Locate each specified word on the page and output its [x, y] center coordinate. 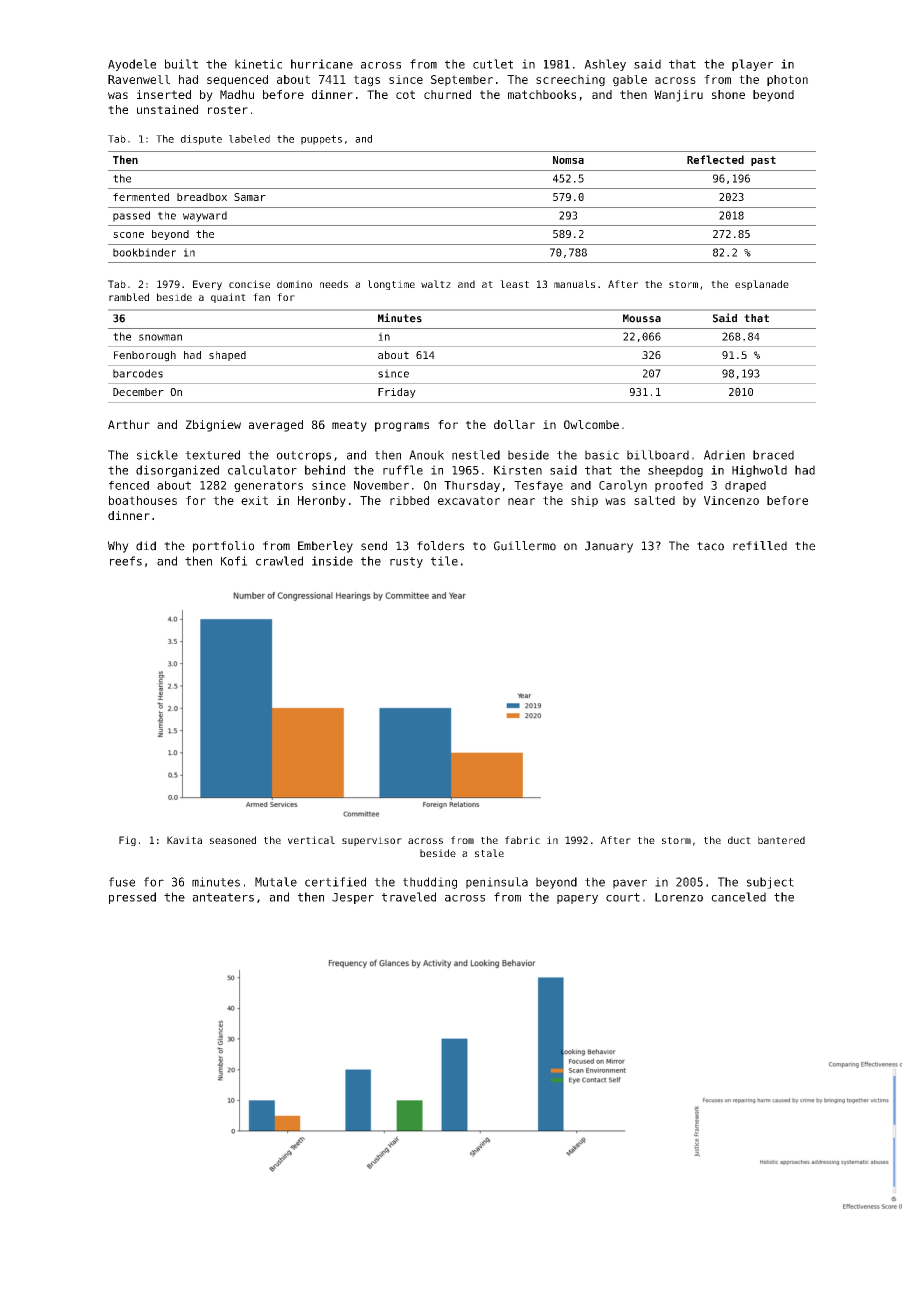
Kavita [184, 840]
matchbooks [542, 94]
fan [261, 297]
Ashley [605, 65]
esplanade [762, 285]
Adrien [724, 455]
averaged [276, 426]
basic [602, 455]
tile [444, 561]
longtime [391, 285]
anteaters [223, 897]
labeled [249, 139]
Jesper [353, 898]
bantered [781, 840]
